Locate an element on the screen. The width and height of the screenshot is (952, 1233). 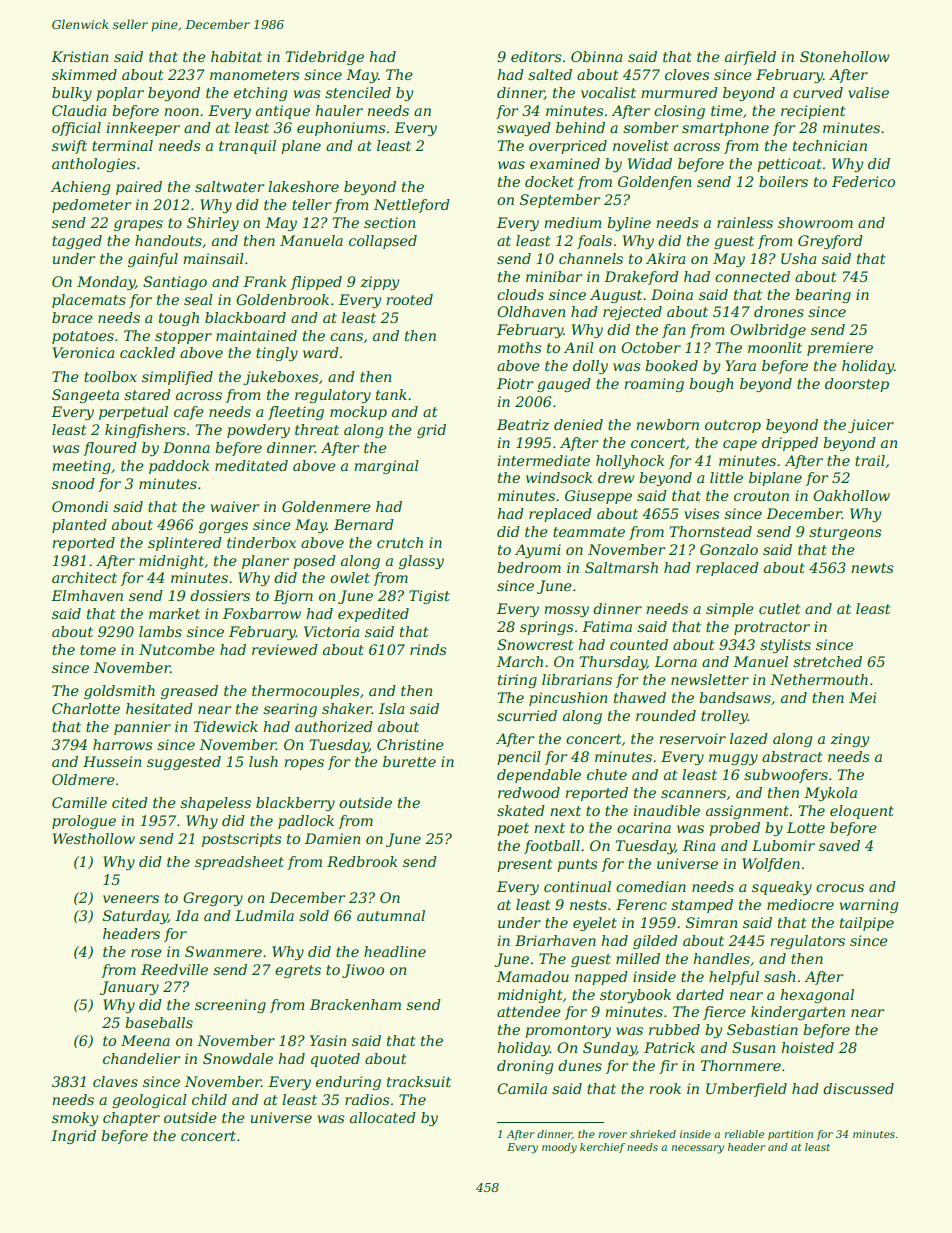
salted is located at coordinates (550, 74).
